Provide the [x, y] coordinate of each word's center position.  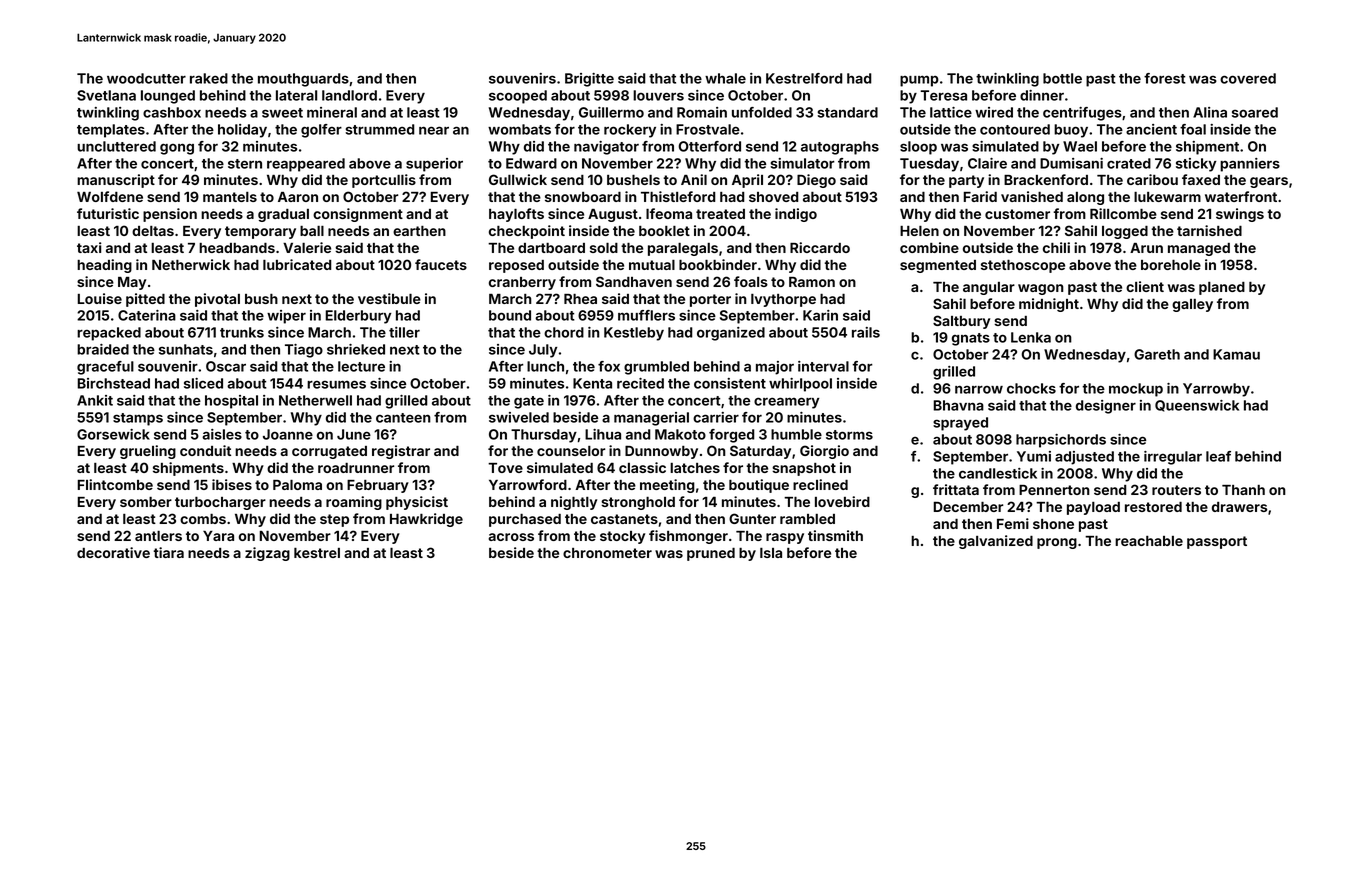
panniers [1250, 165]
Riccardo [820, 247]
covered [1248, 78]
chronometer [607, 553]
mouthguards [303, 80]
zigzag [267, 554]
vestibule [389, 298]
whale [725, 78]
